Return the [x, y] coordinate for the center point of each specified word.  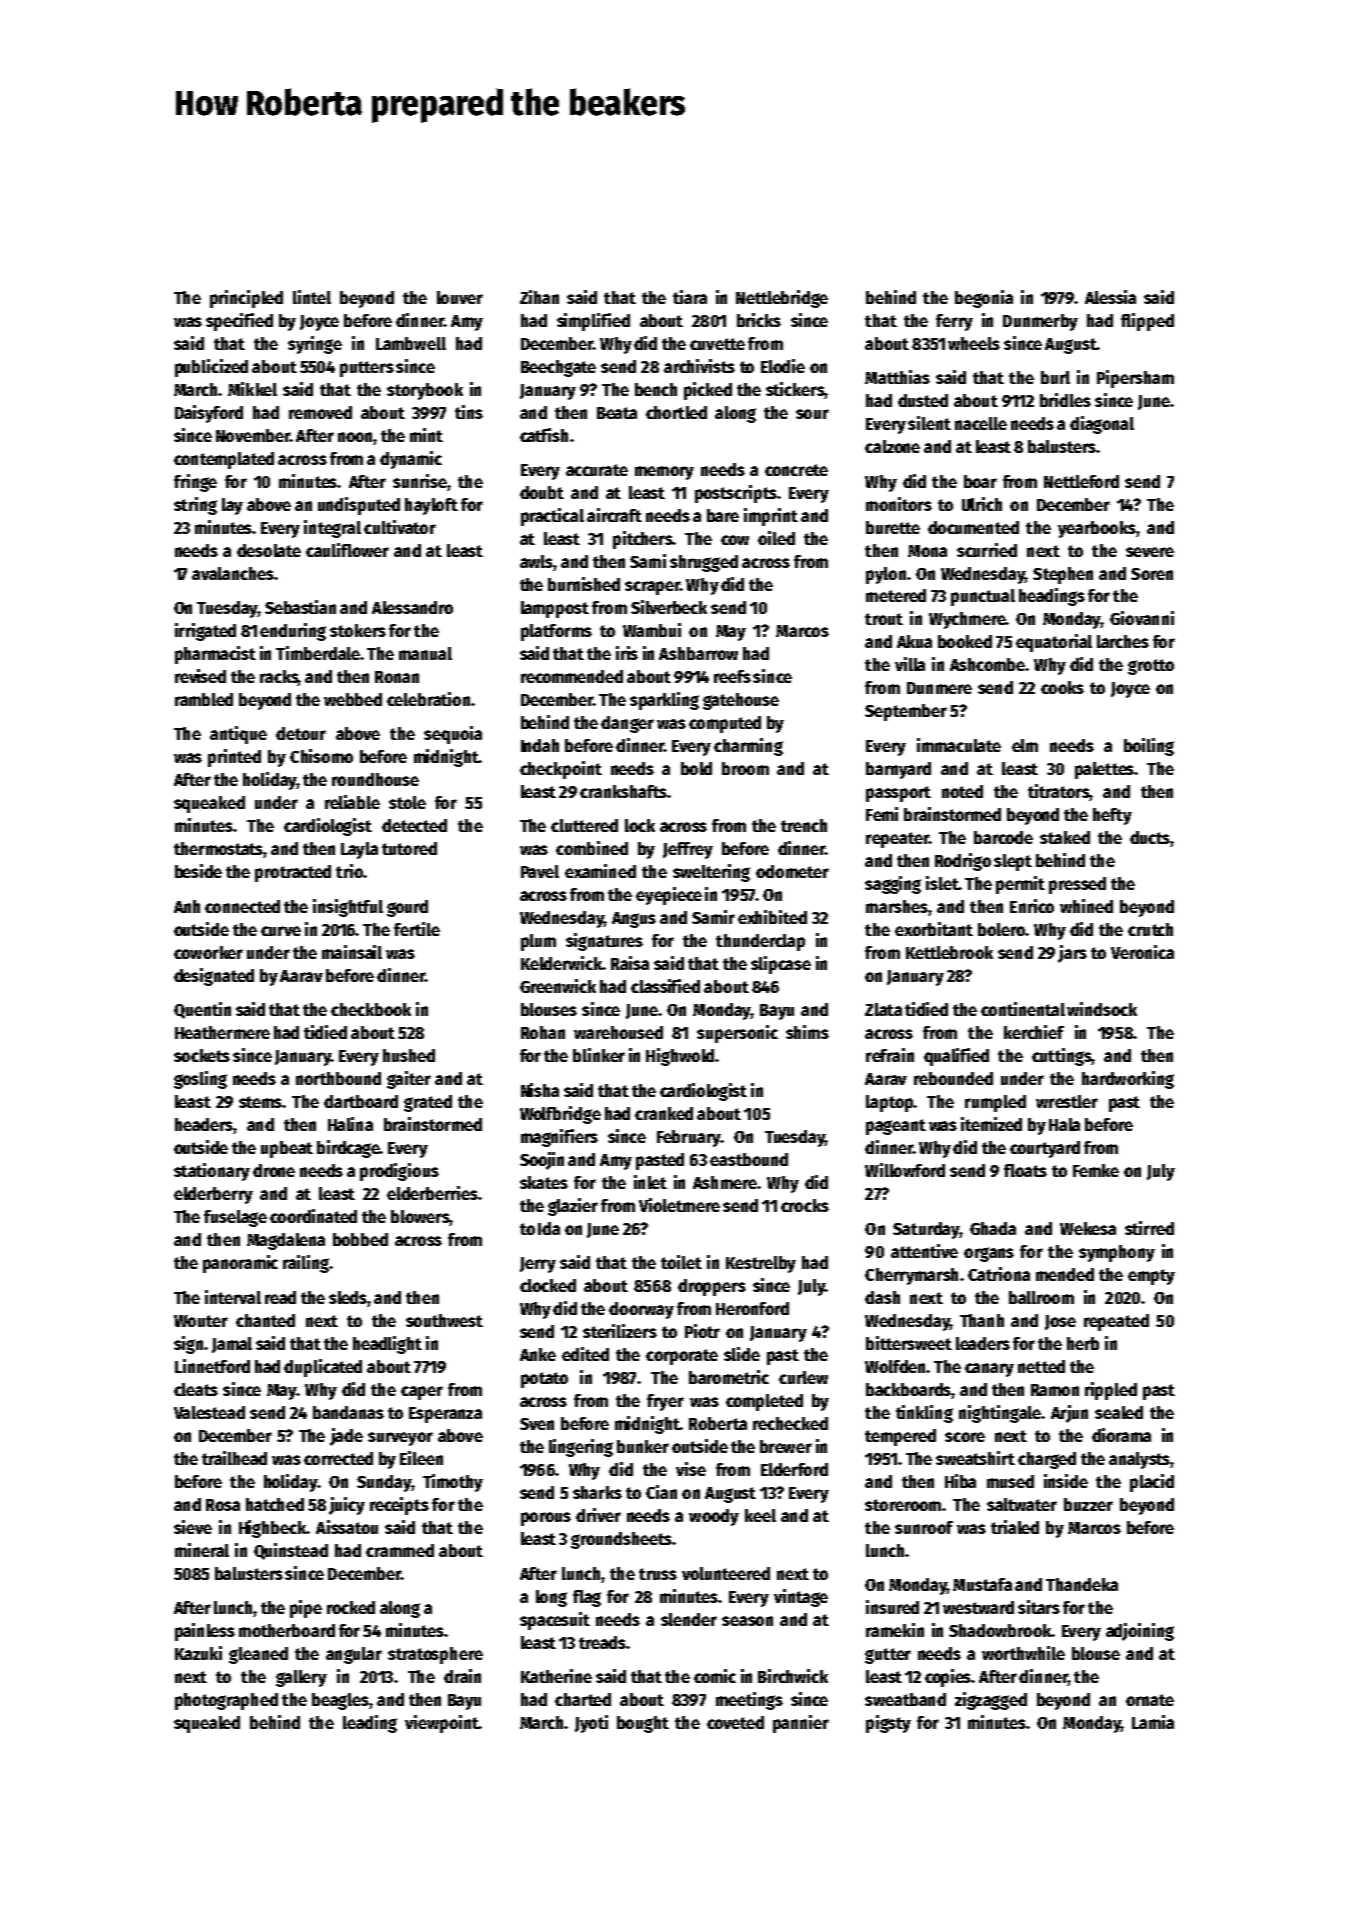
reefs [732, 676]
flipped [1147, 322]
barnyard [898, 770]
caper [422, 1393]
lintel [312, 297]
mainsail [352, 952]
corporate [682, 1357]
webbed [353, 699]
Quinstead [291, 1551]
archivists [699, 366]
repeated [1116, 1322]
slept [1013, 862]
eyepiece [669, 896]
